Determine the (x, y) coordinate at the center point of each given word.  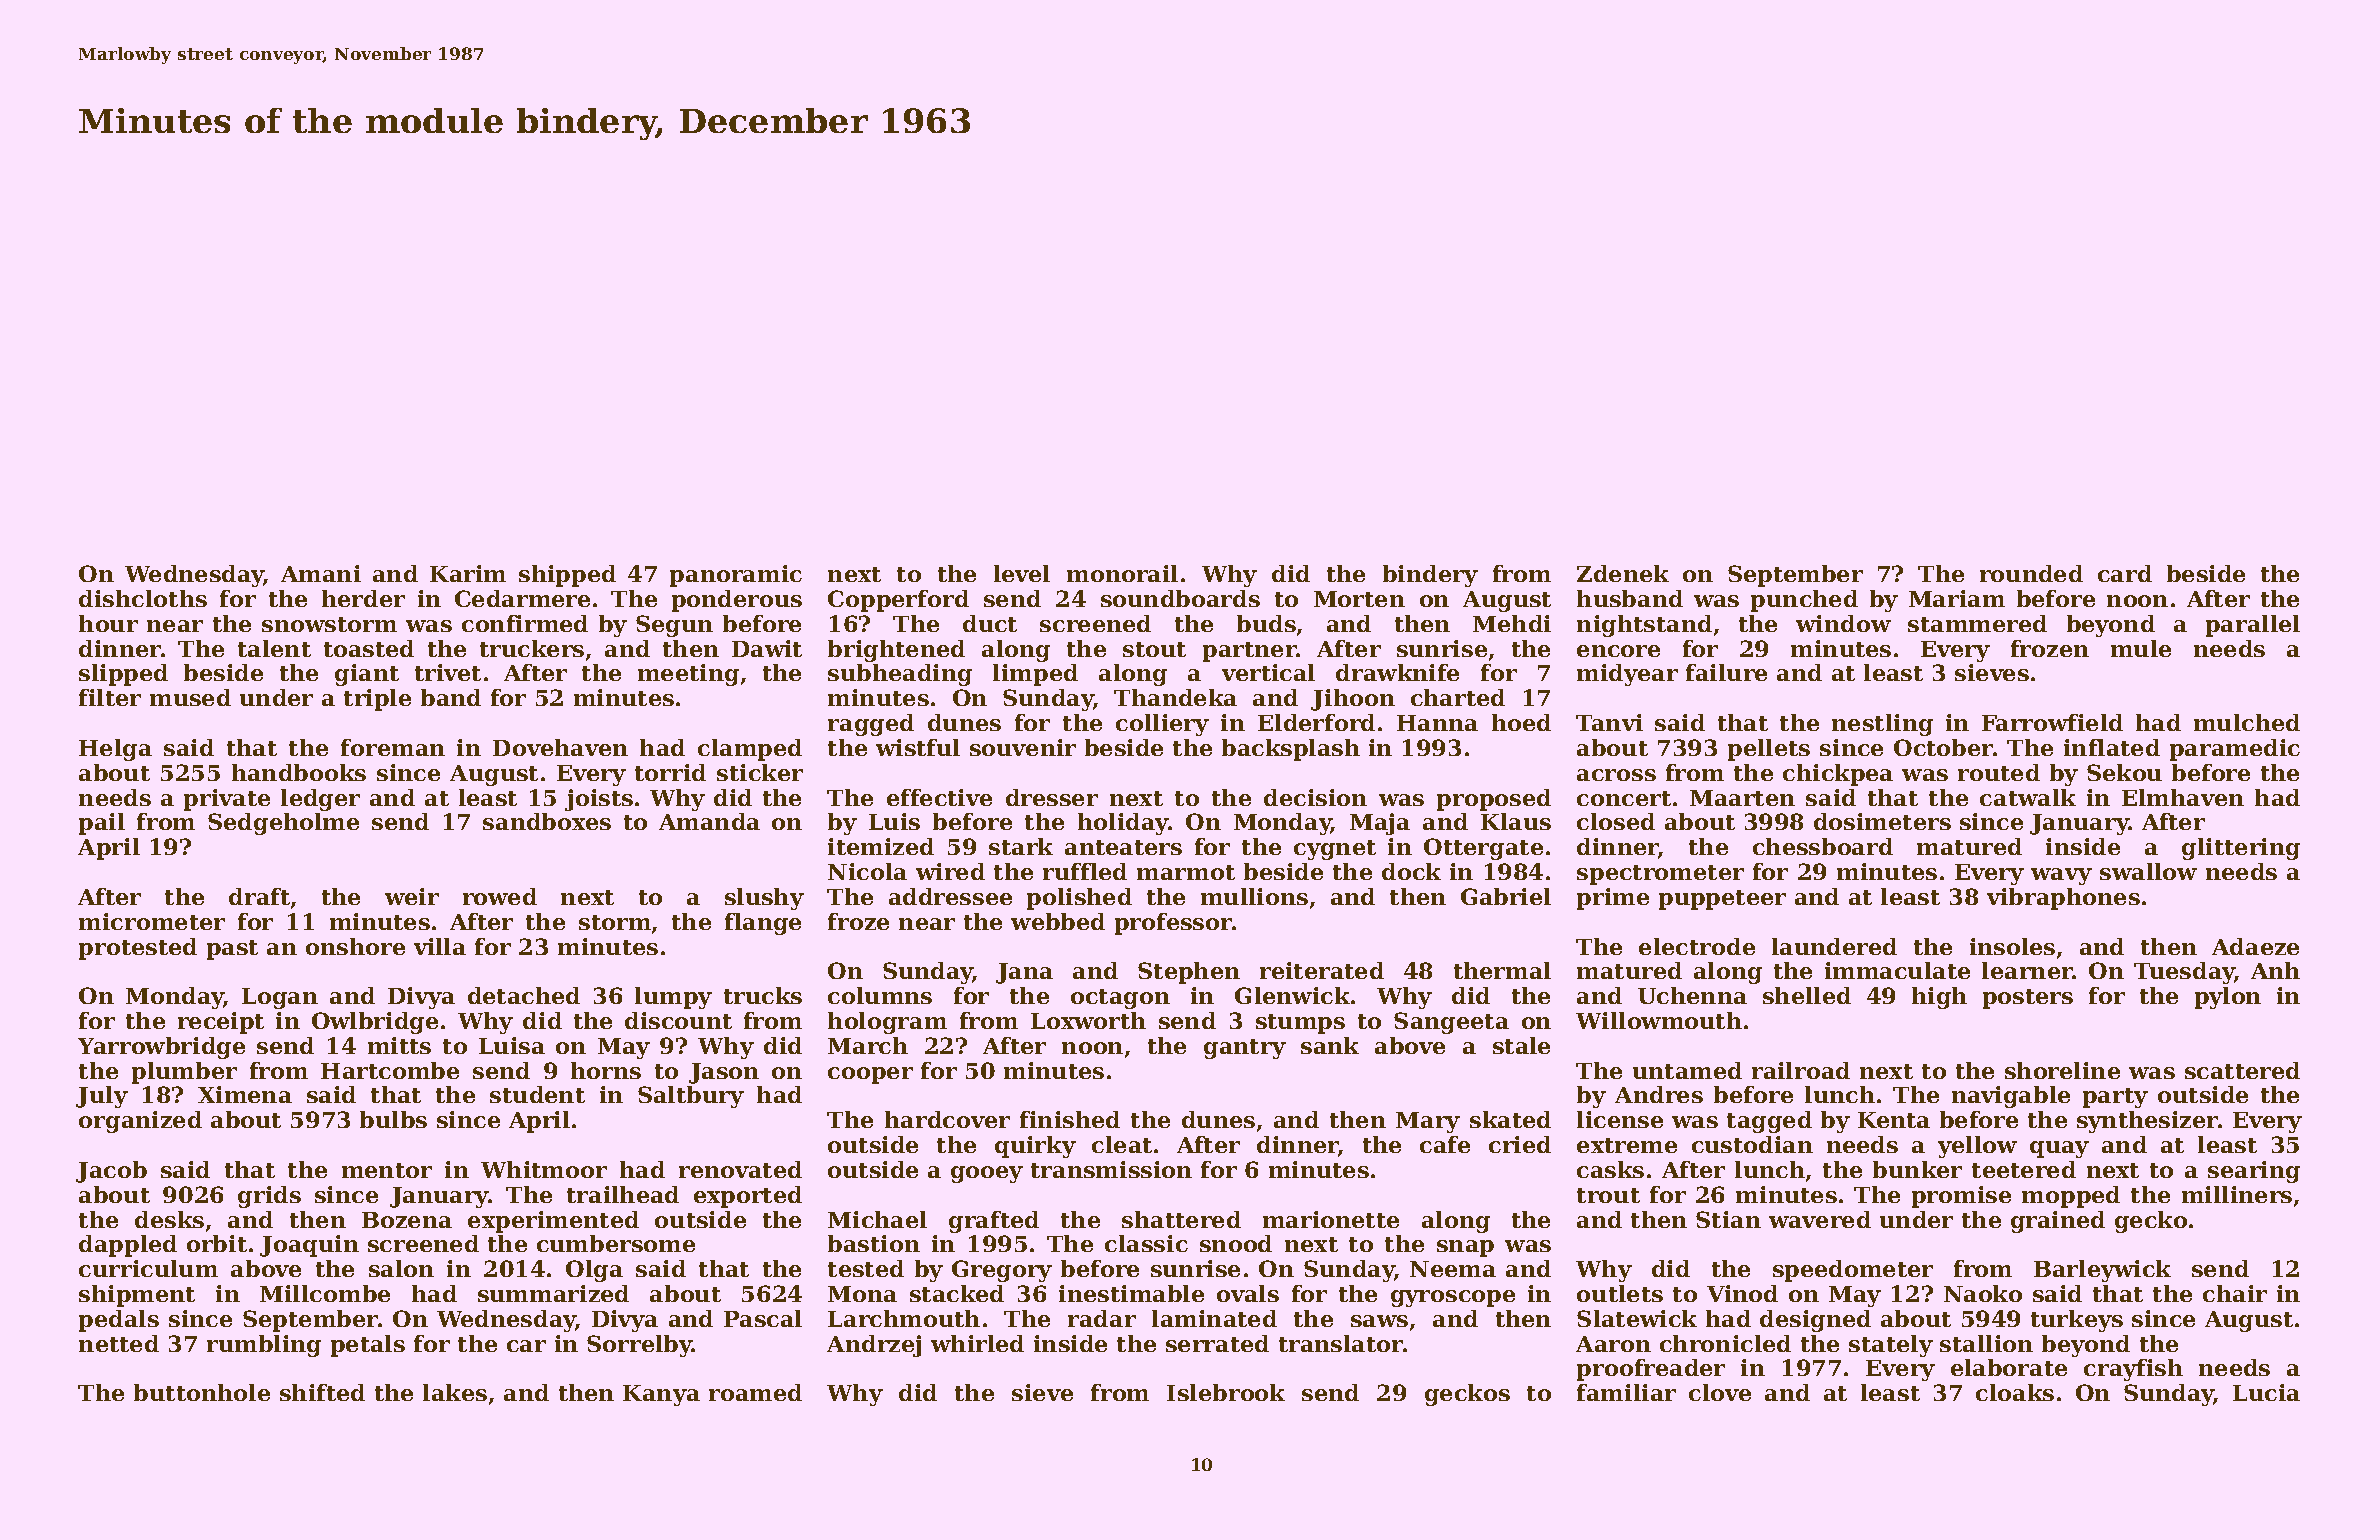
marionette (1331, 1219)
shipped (567, 576)
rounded (2031, 573)
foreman (393, 747)
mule (2141, 648)
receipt (221, 1023)
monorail (1122, 573)
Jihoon (1353, 700)
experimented (553, 1222)
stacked (957, 1293)
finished (1070, 1119)
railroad (1801, 1070)
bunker (1917, 1169)
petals (368, 1346)
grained (2058, 1222)
